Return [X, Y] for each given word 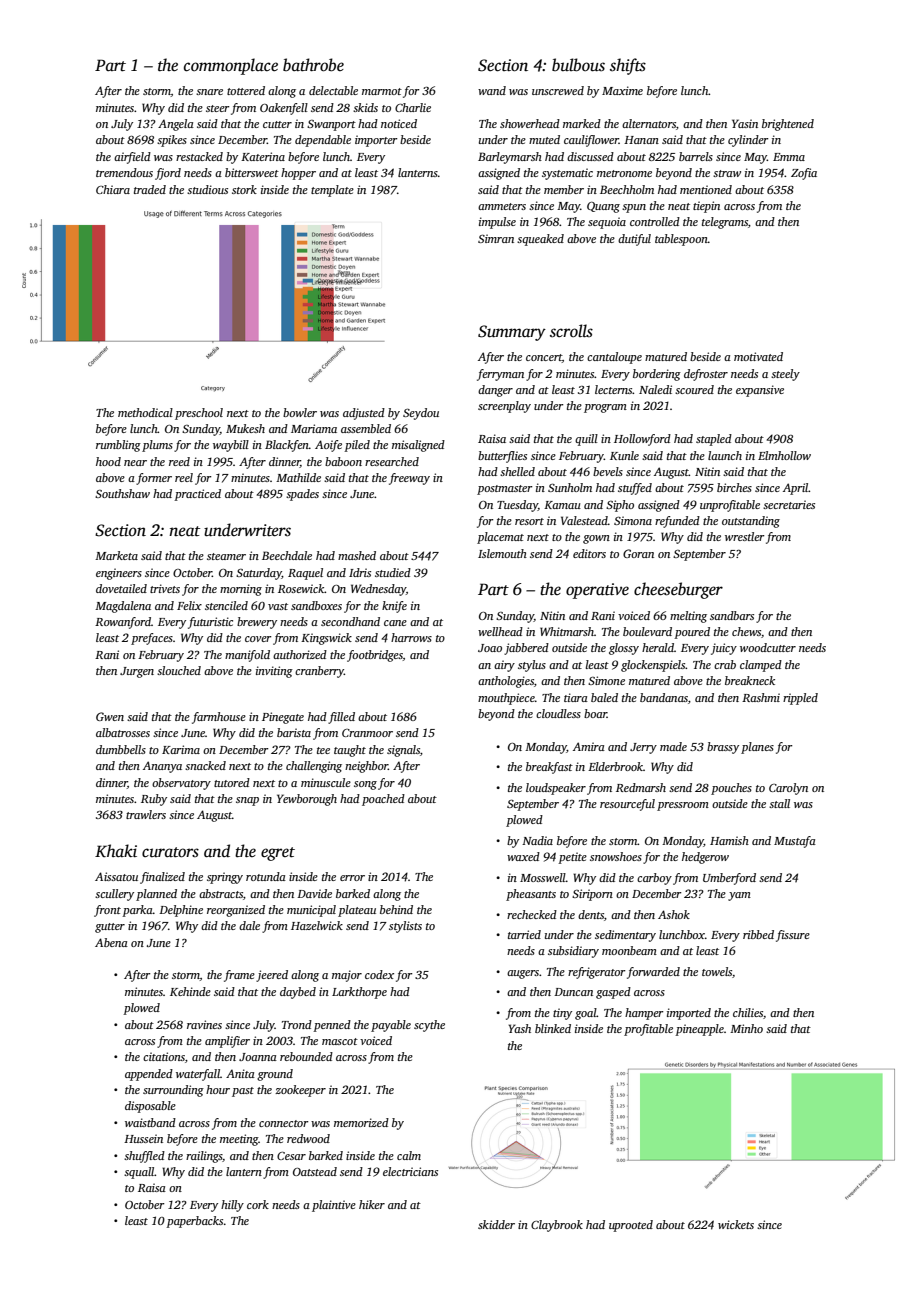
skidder [496, 1224]
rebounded [306, 1056]
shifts [628, 66]
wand [492, 90]
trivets [165, 588]
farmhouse [219, 718]
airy [504, 666]
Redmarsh [641, 787]
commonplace [231, 66]
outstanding [751, 522]
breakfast [549, 768]
